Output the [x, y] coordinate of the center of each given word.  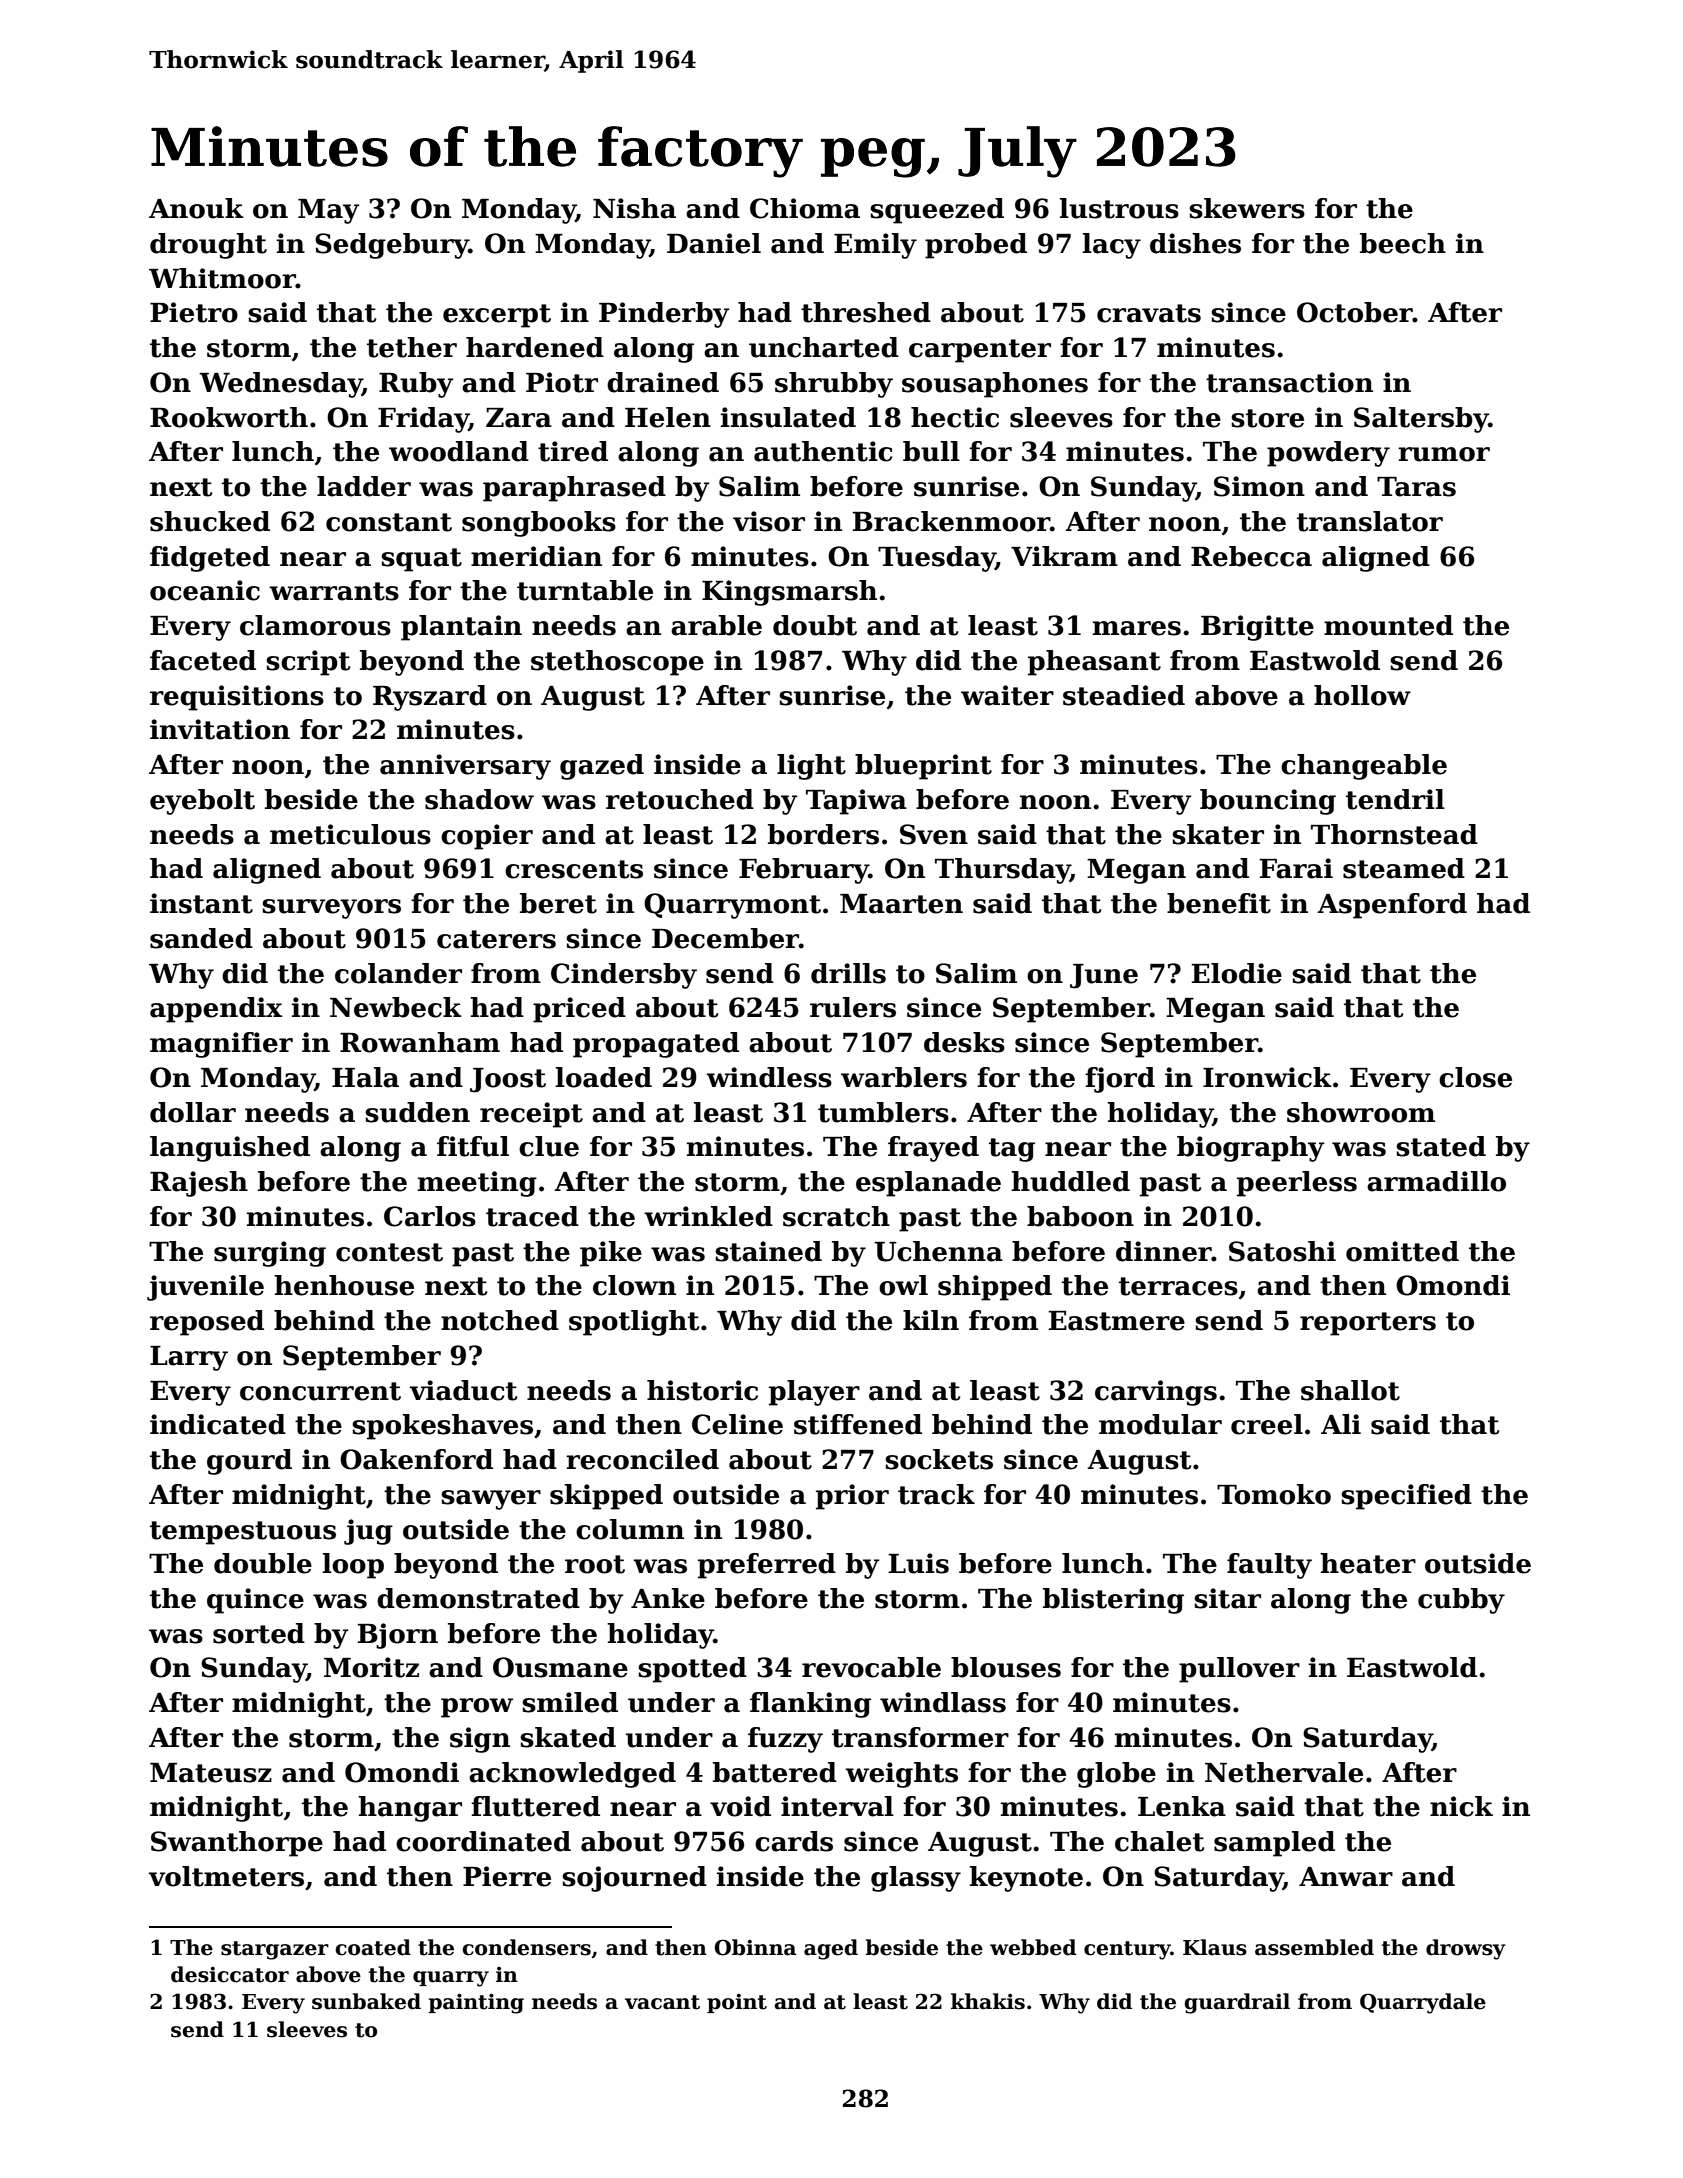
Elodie [1237, 973]
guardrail [1237, 2003]
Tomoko [1274, 1494]
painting [476, 2004]
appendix [216, 1010]
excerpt [497, 316]
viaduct [463, 1390]
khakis [988, 2001]
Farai [1296, 868]
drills [848, 973]
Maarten [901, 904]
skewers [1247, 208]
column [630, 1529]
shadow [479, 799]
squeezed [937, 211]
